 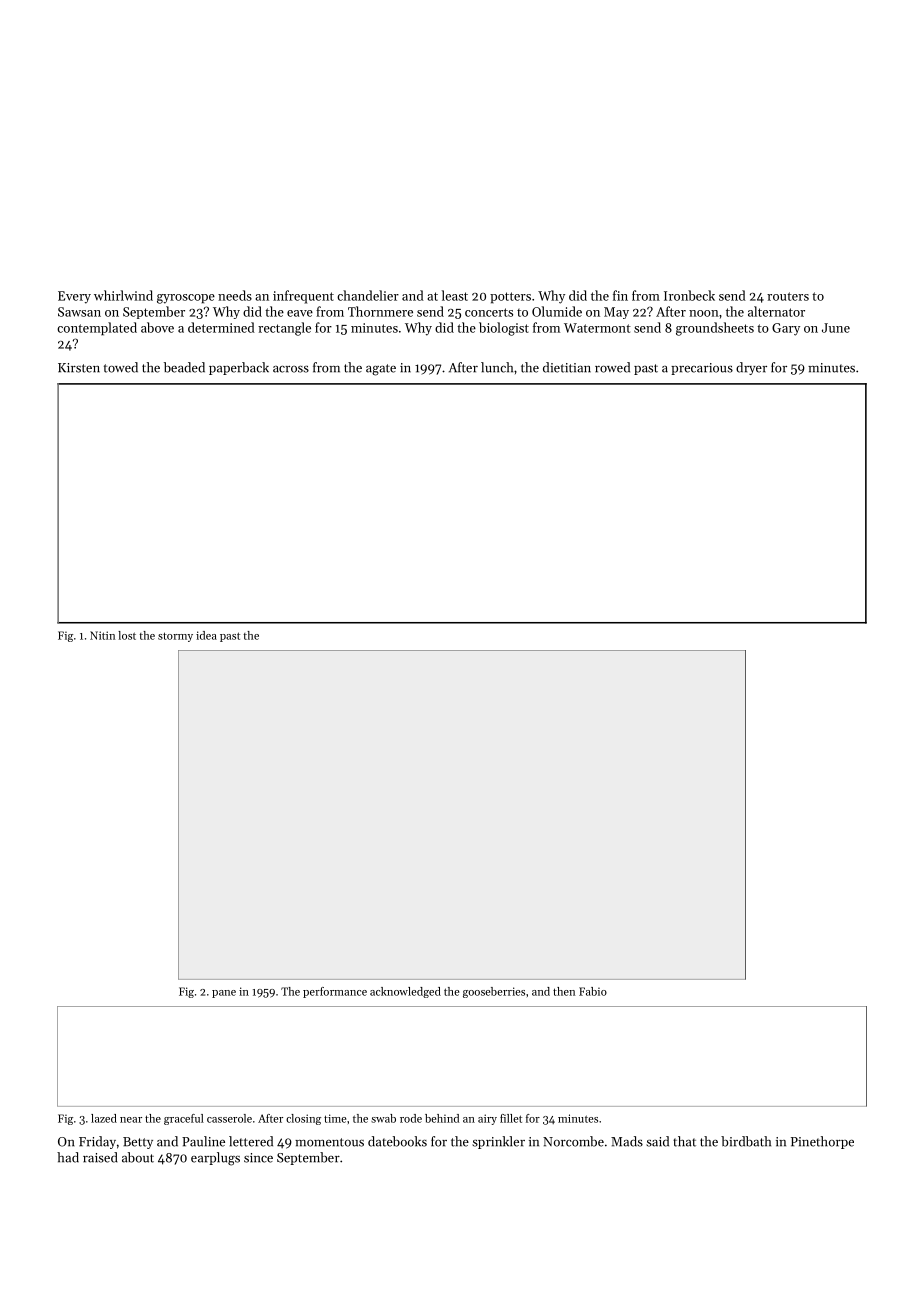 I want to click on dryer, so click(x=751, y=368).
